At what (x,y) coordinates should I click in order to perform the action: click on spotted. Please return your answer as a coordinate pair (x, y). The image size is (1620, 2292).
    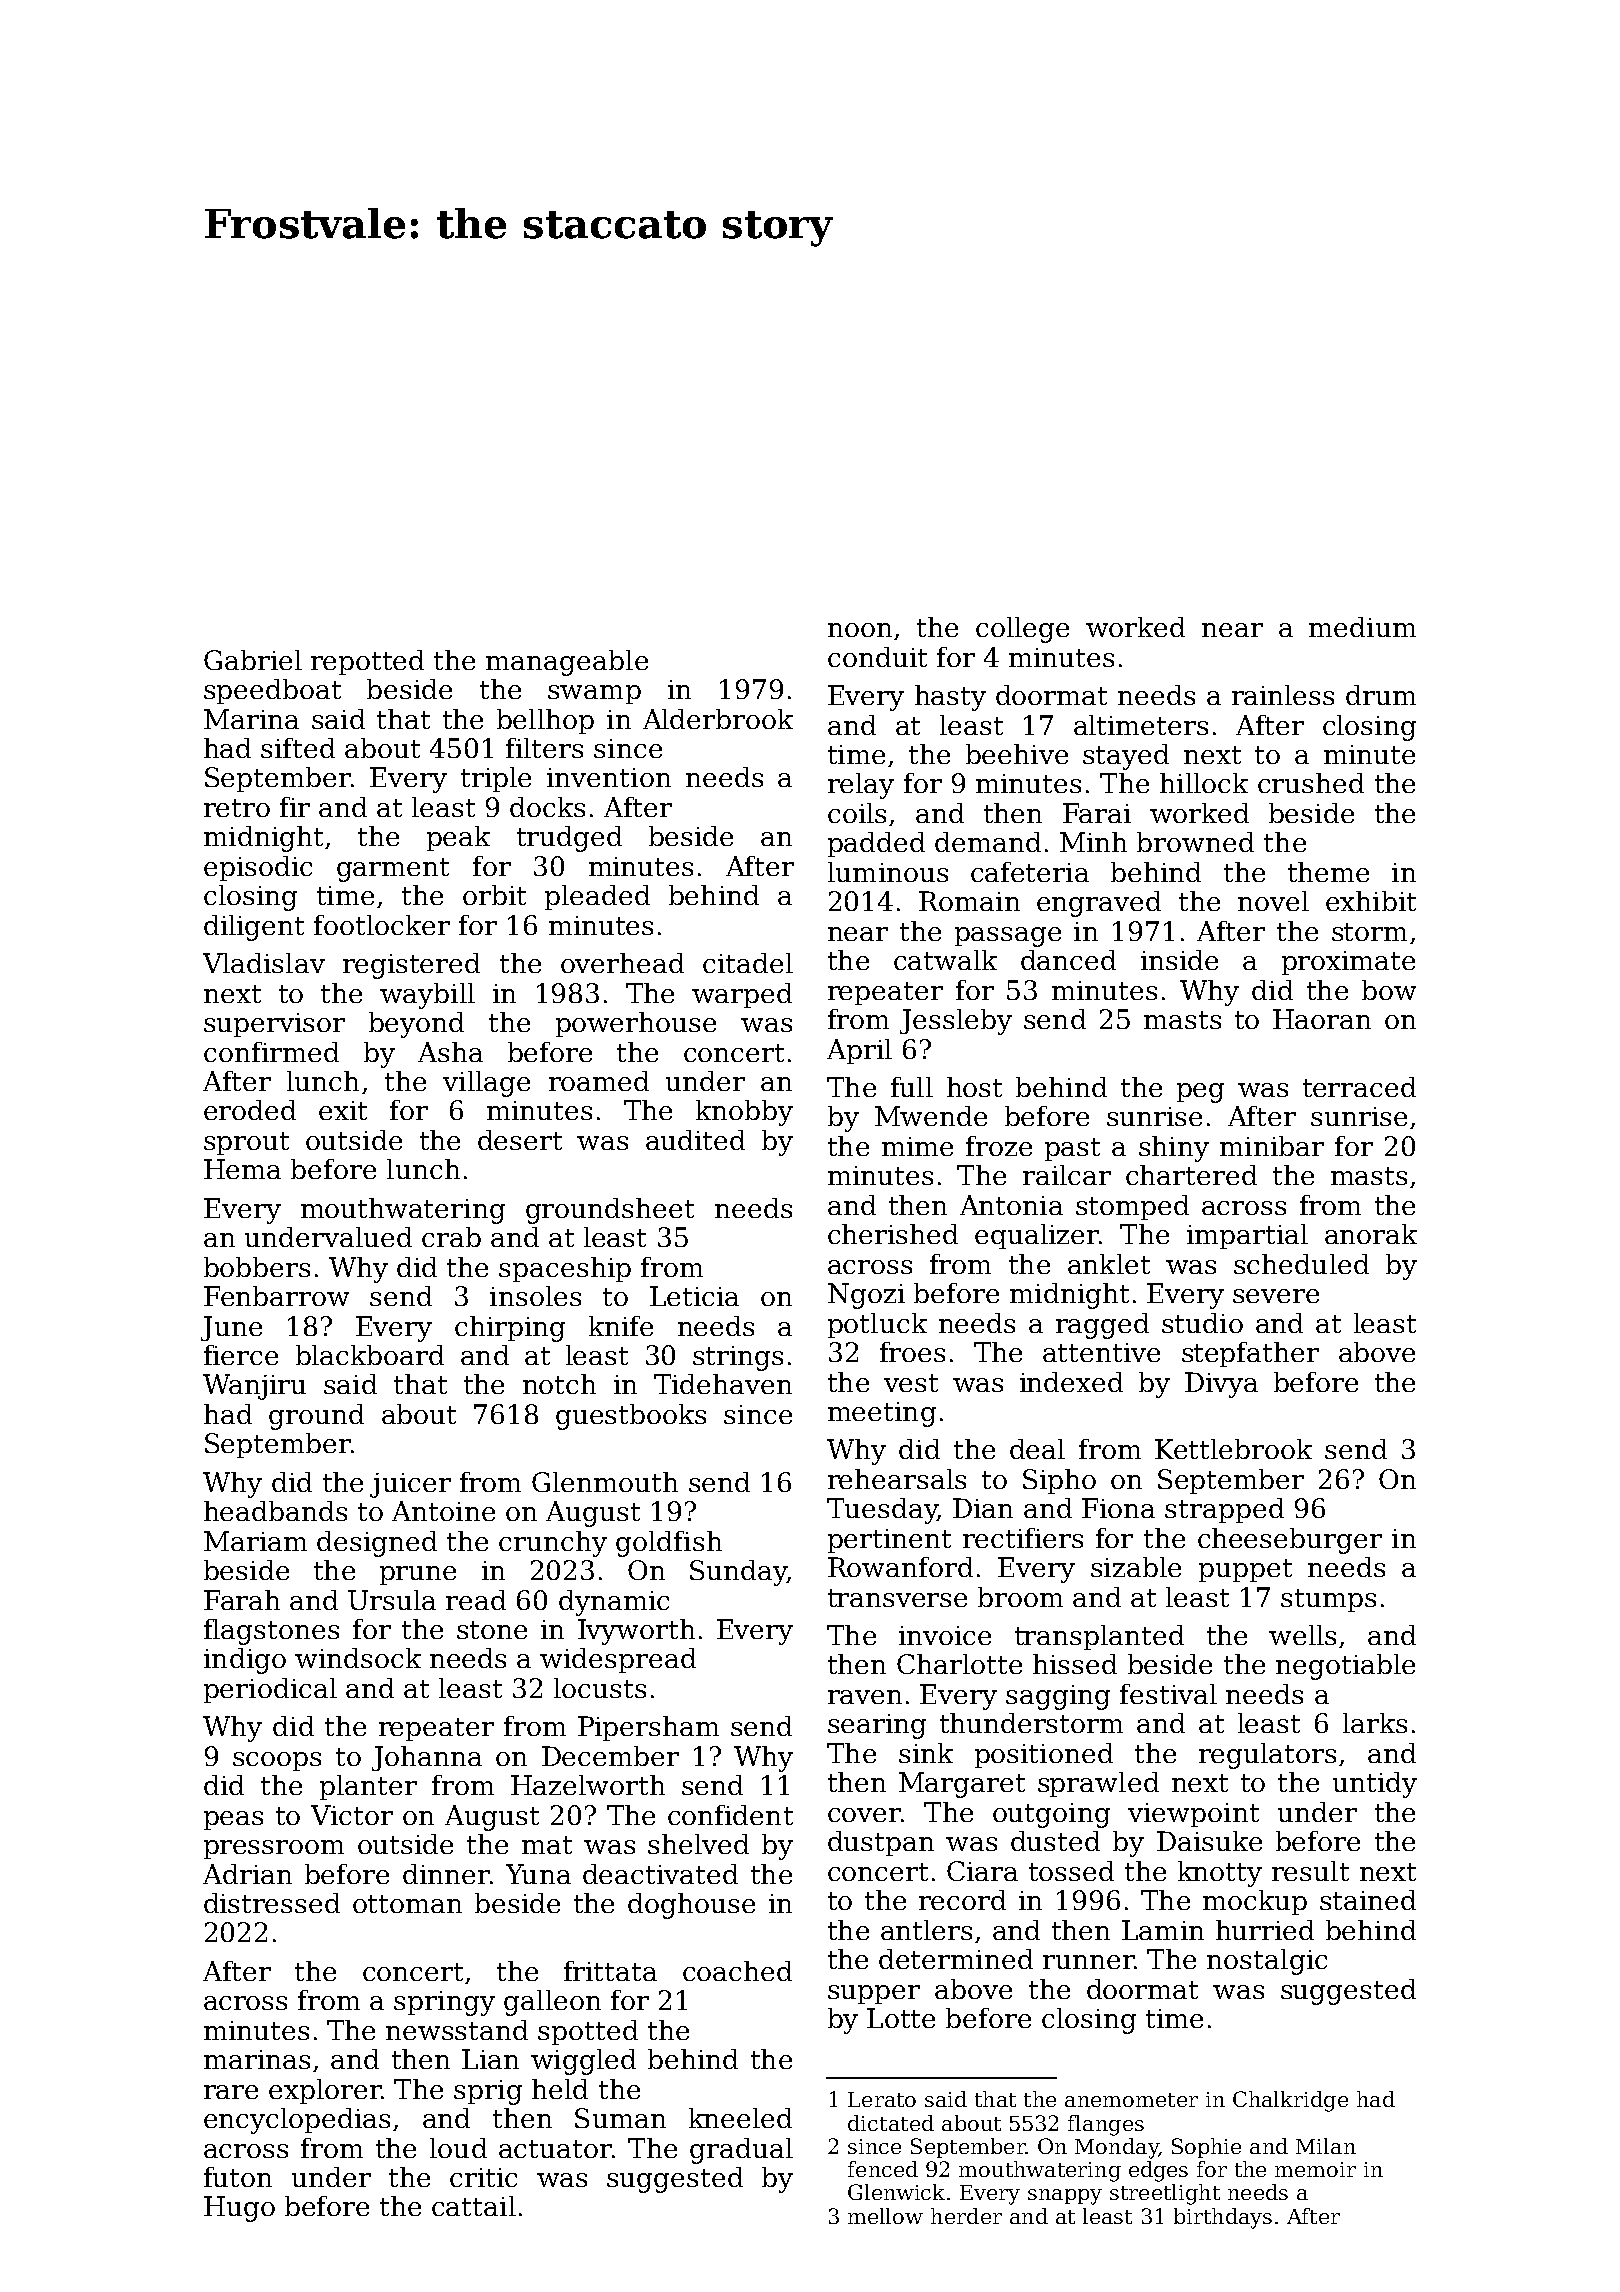
    Looking at the image, I should click on (588, 2032).
